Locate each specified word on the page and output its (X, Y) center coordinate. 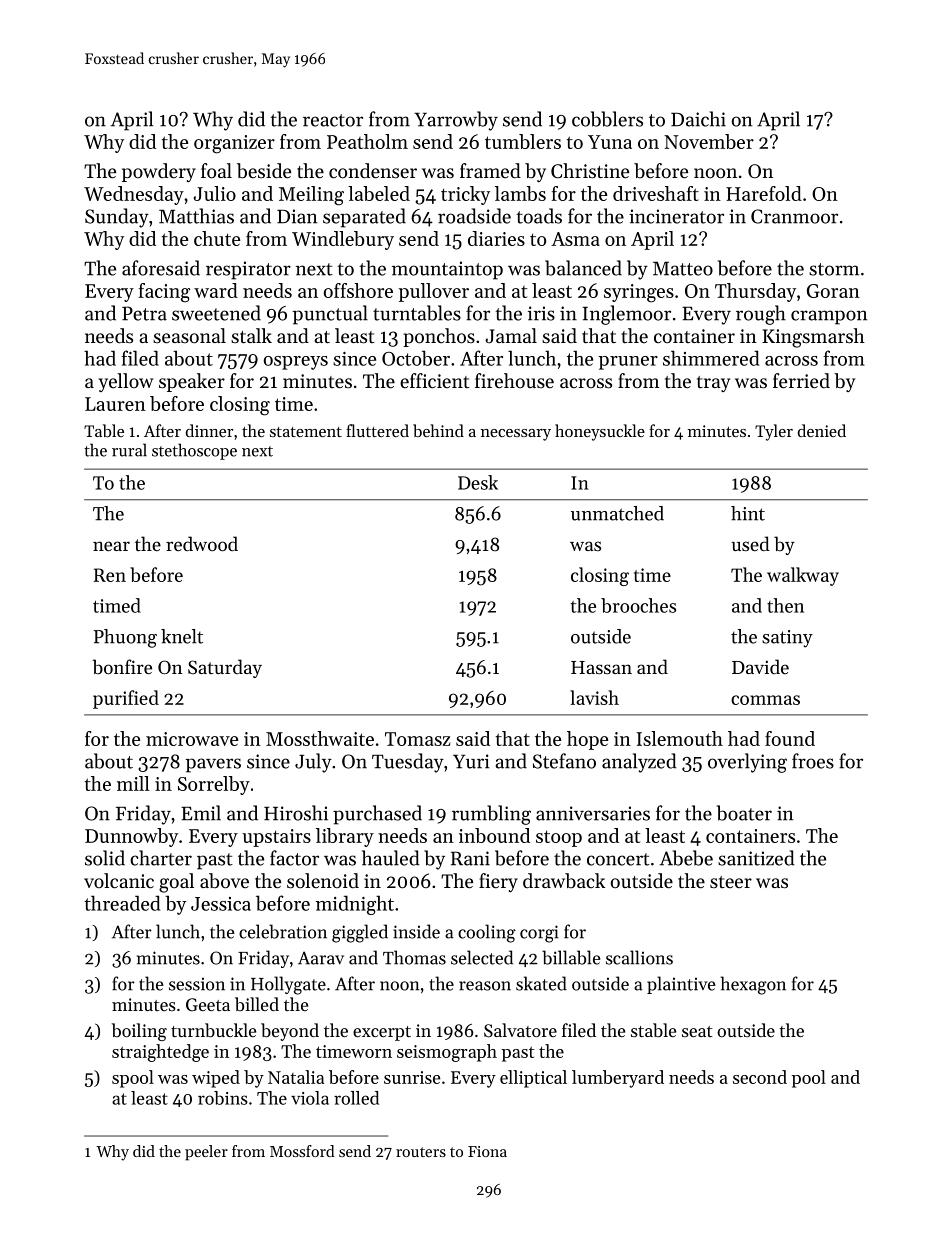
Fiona (487, 1151)
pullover (434, 292)
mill (133, 783)
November (709, 141)
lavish (594, 697)
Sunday (117, 218)
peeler (206, 1153)
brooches (638, 605)
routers (421, 1152)
